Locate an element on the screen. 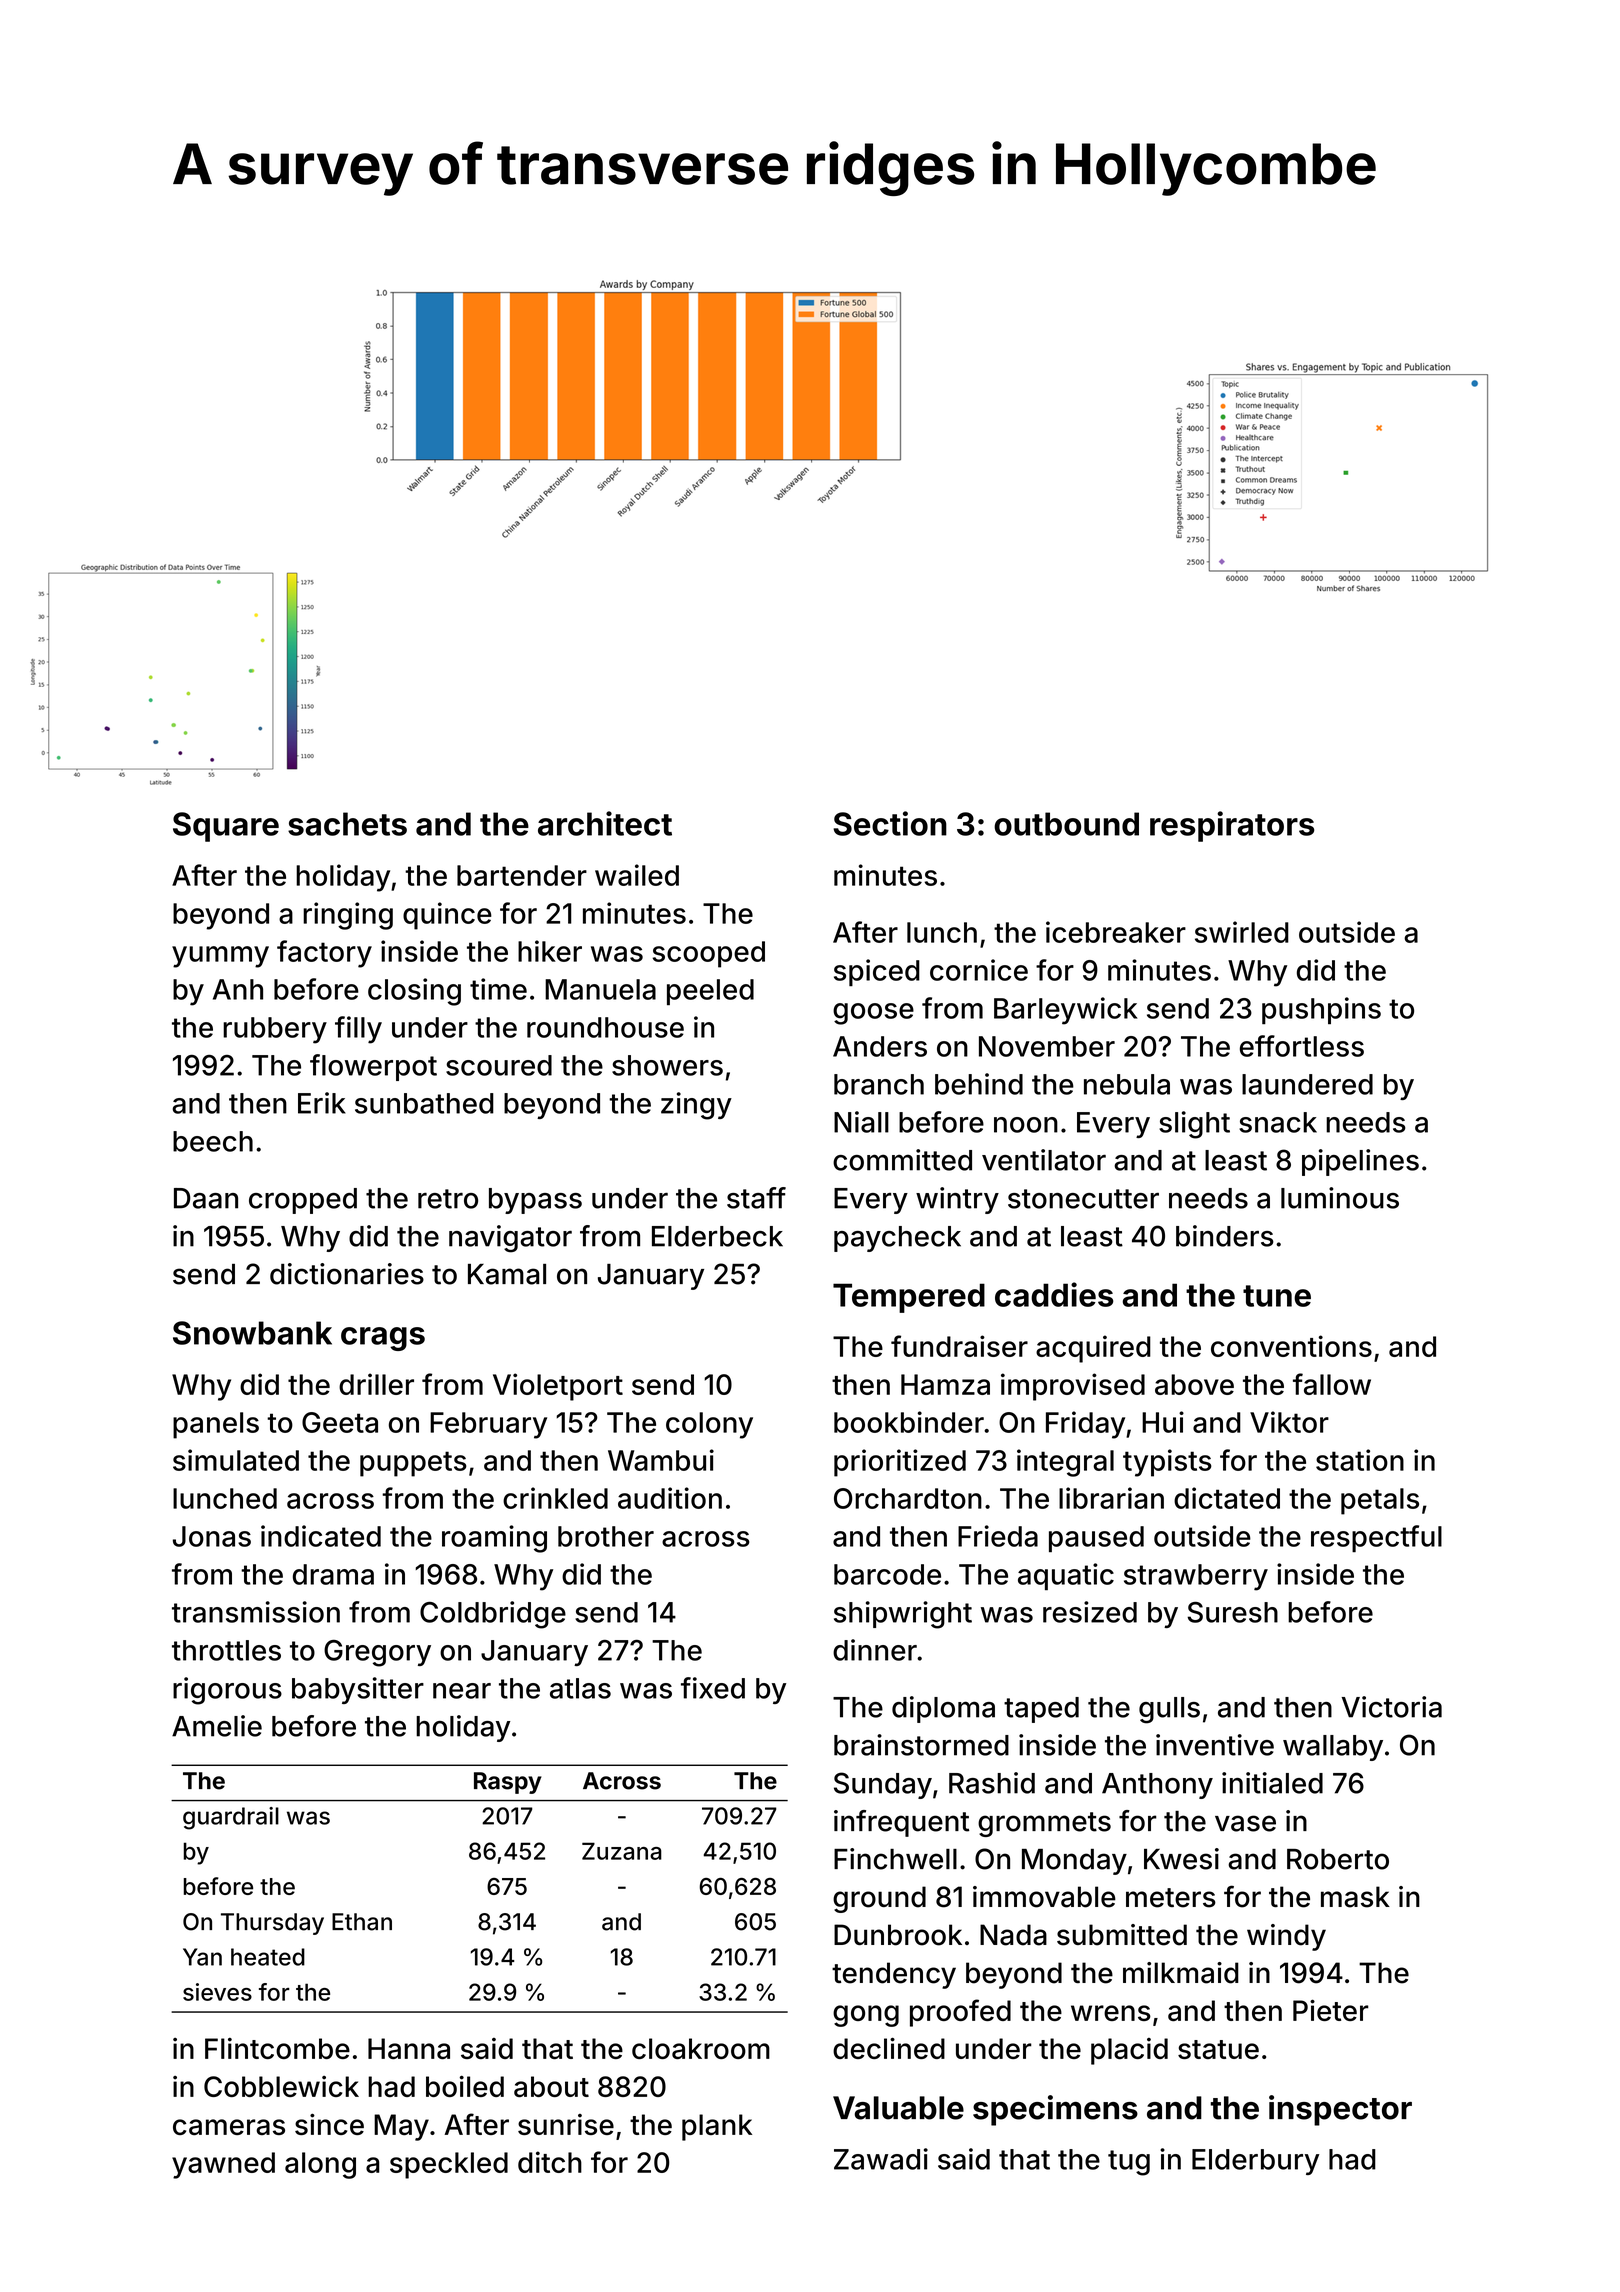 Image resolution: width=1620 pixels, height=2292 pixels. boiled is located at coordinates (465, 2086).
